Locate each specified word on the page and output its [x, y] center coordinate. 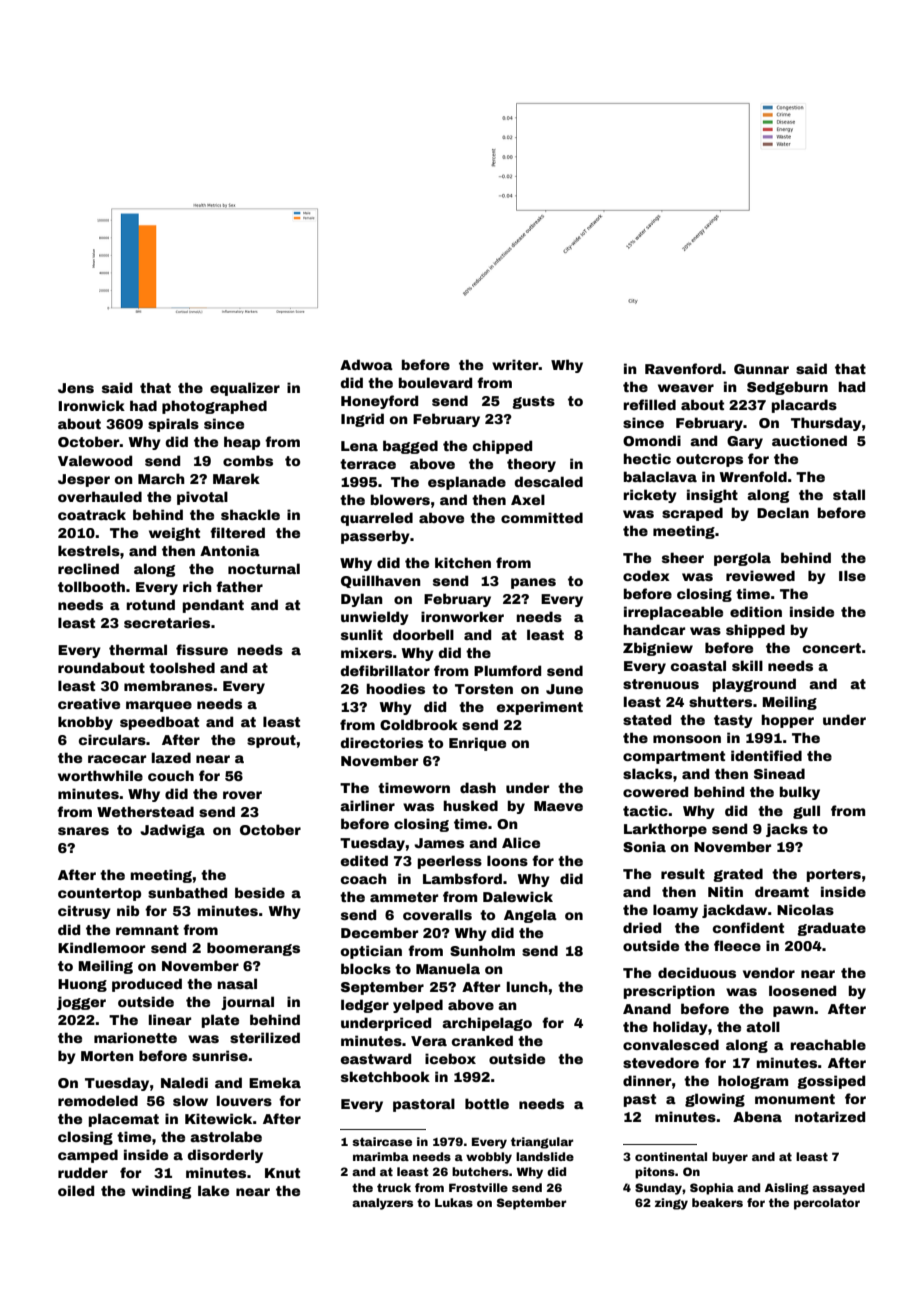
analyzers [382, 1204]
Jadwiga [172, 831]
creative [89, 703]
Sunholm [482, 950]
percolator [827, 1204]
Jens [76, 388]
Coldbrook [419, 724]
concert [832, 648]
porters [834, 875]
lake [213, 1190]
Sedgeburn [787, 388]
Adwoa [366, 364]
